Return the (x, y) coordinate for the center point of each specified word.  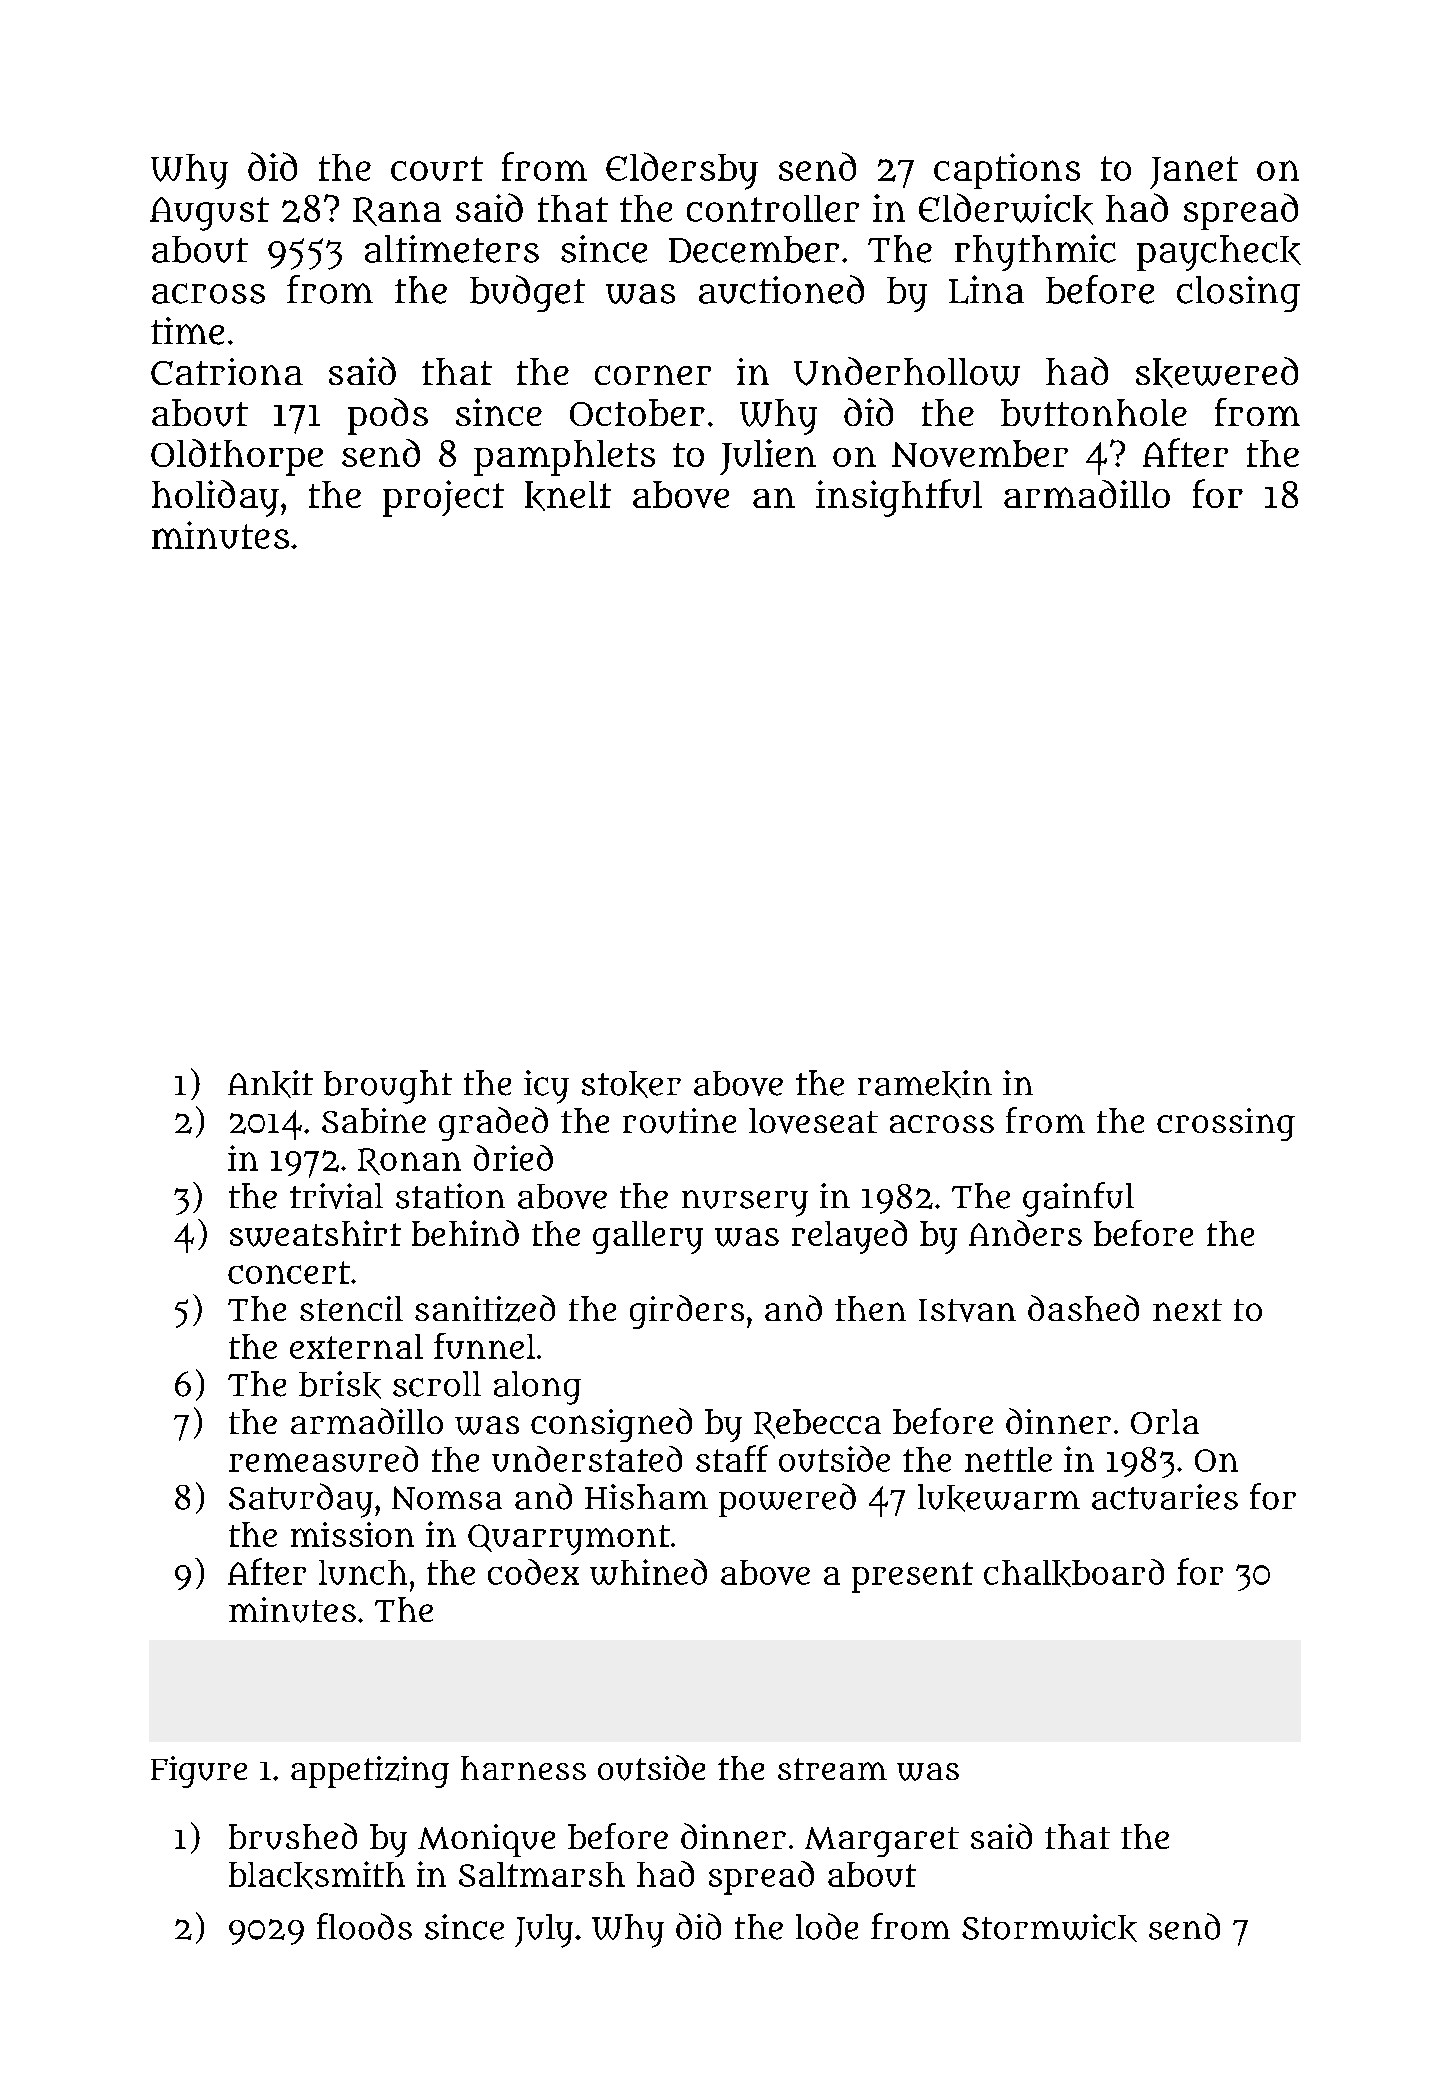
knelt (568, 496)
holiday (215, 498)
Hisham (646, 1497)
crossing (1226, 1124)
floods (364, 1926)
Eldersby (682, 171)
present (912, 1577)
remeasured (323, 1459)
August (209, 214)
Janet (1194, 172)
